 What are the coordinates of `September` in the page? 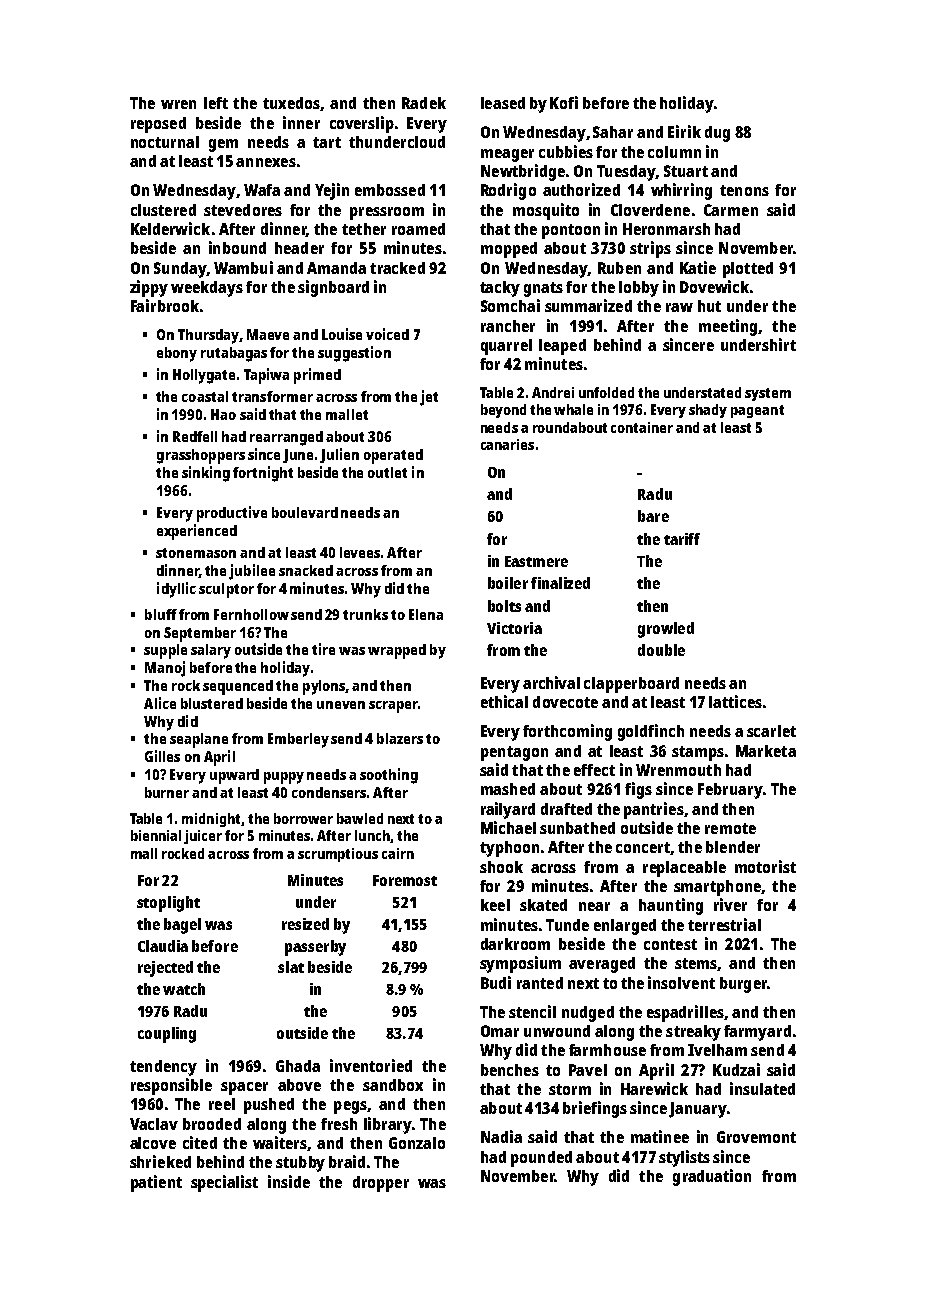 It's located at (200, 634).
